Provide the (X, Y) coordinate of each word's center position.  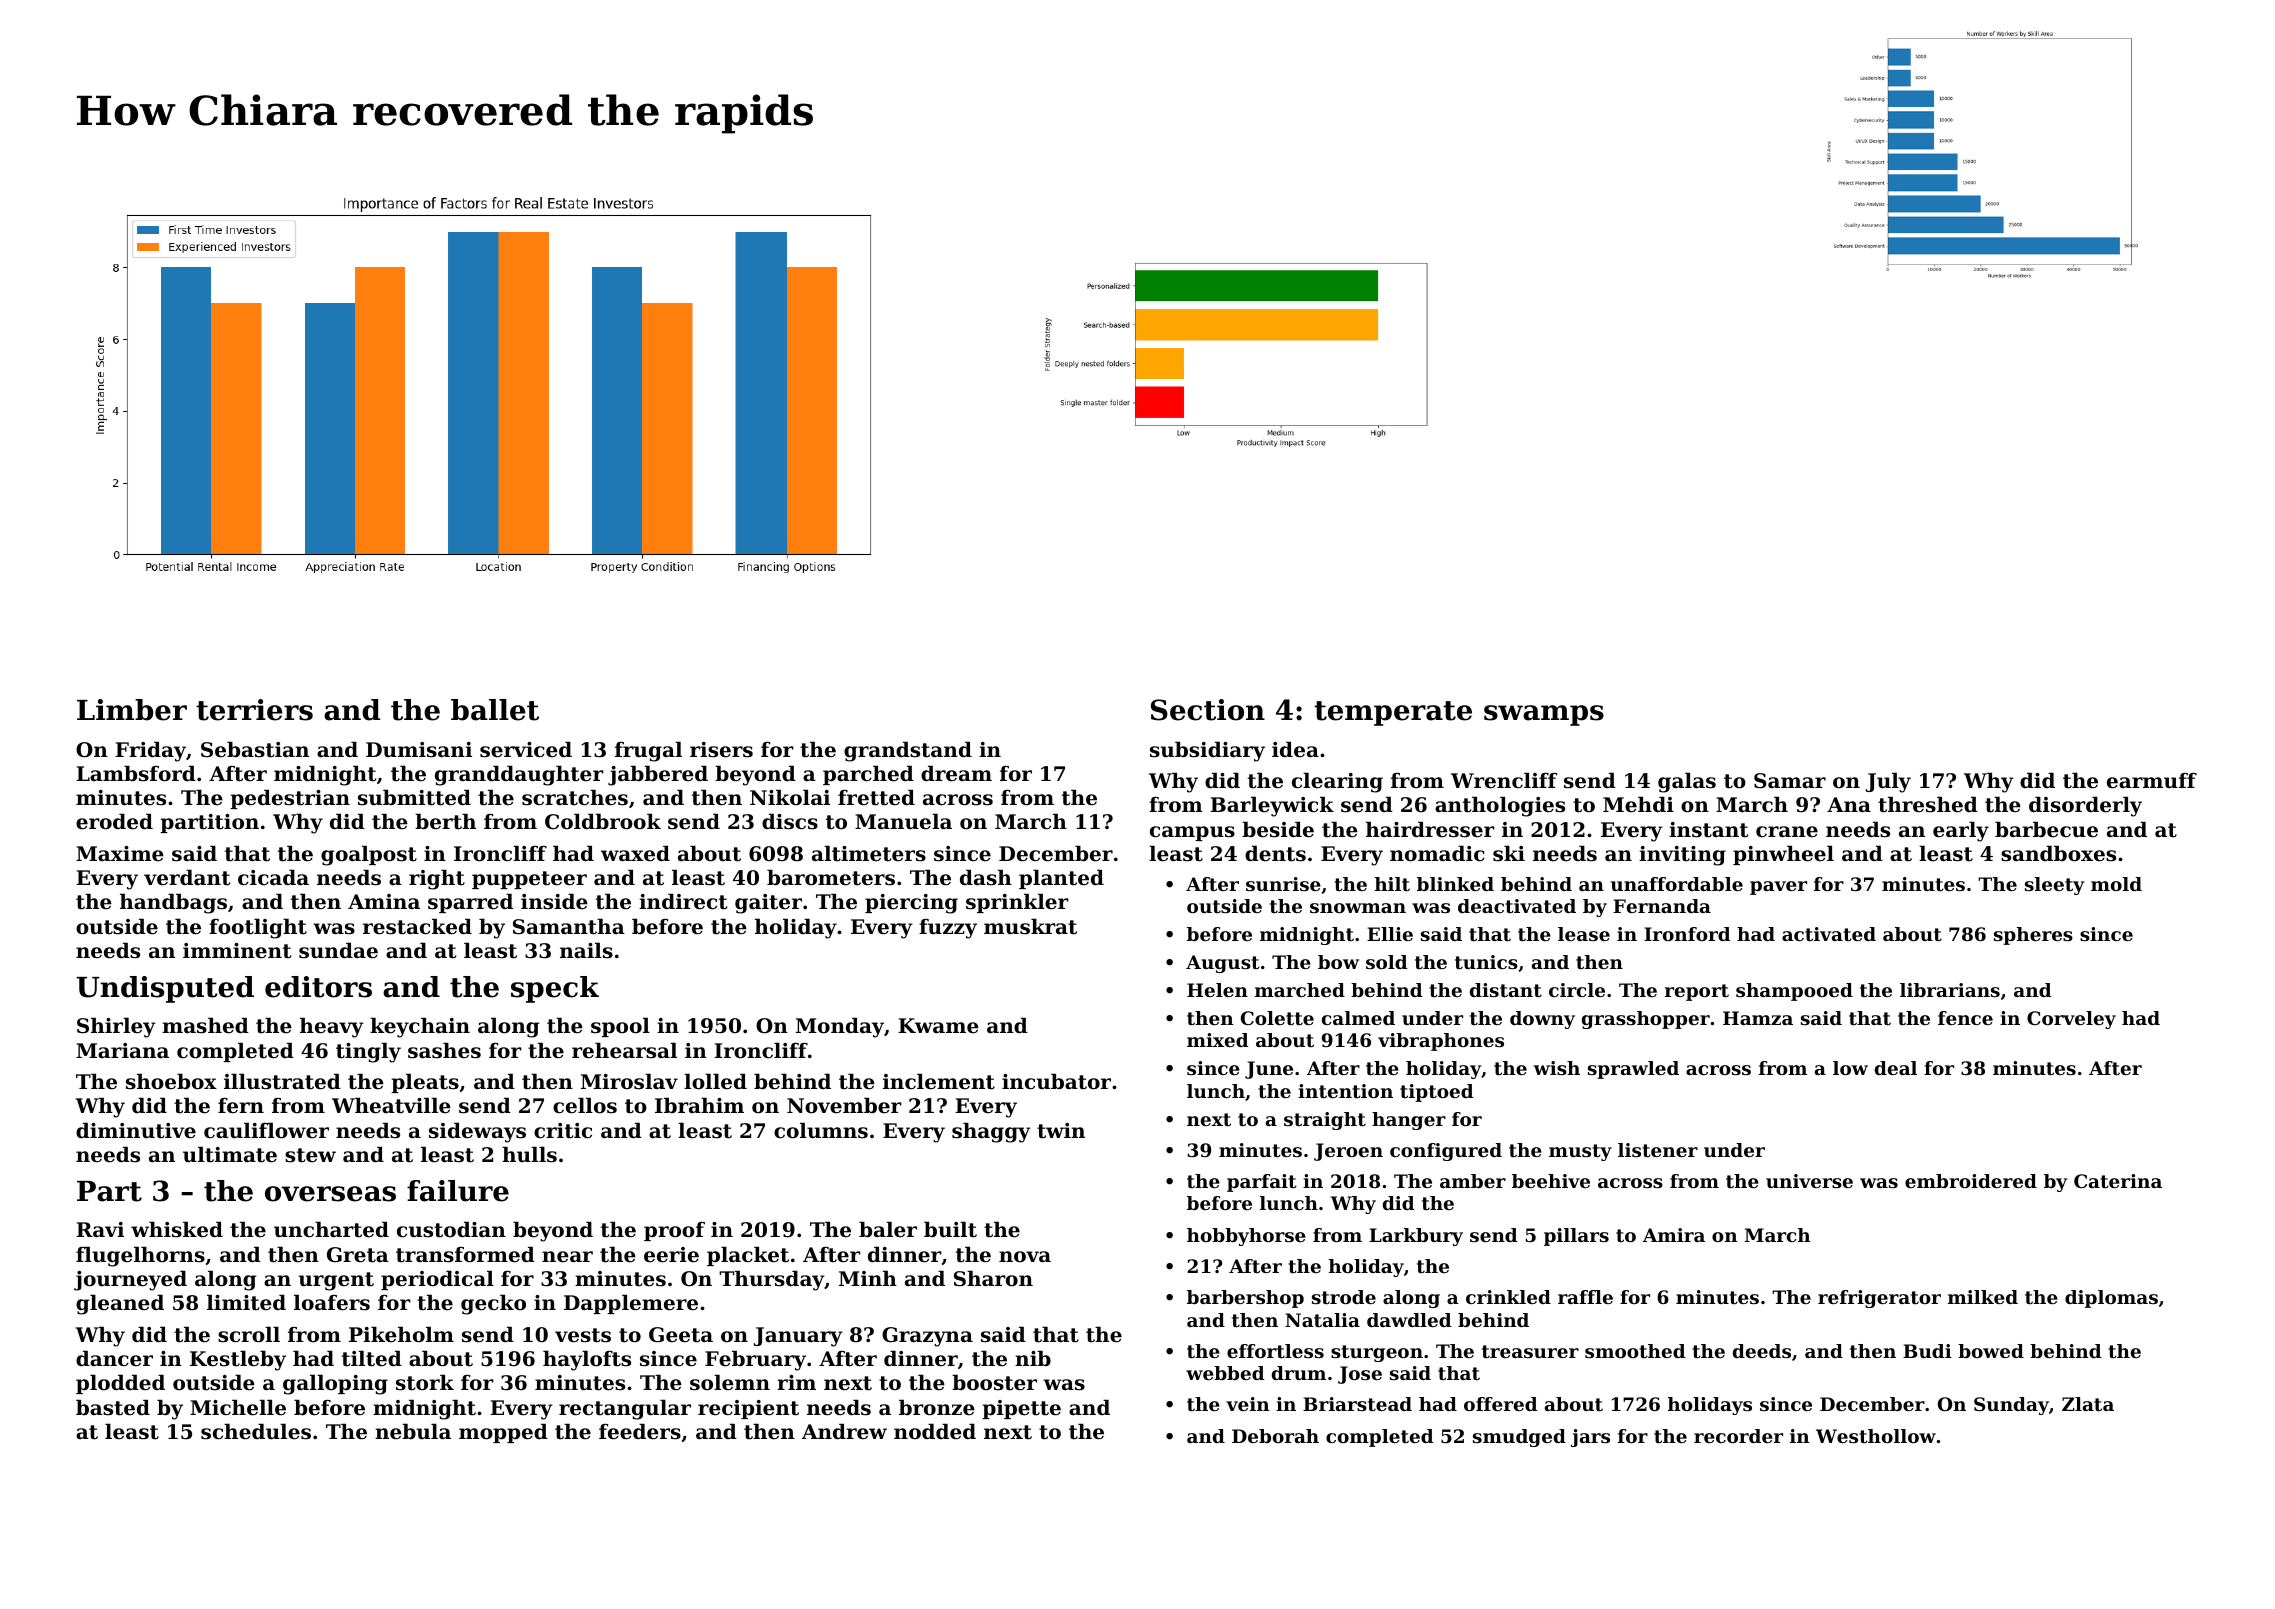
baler (888, 1229)
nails (586, 950)
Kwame (938, 1026)
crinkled (1508, 1297)
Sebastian (255, 749)
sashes (444, 1050)
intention (1345, 1091)
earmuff (2152, 781)
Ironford (1687, 934)
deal (1896, 1068)
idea (1295, 749)
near (567, 1257)
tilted (372, 1358)
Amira (1674, 1235)
